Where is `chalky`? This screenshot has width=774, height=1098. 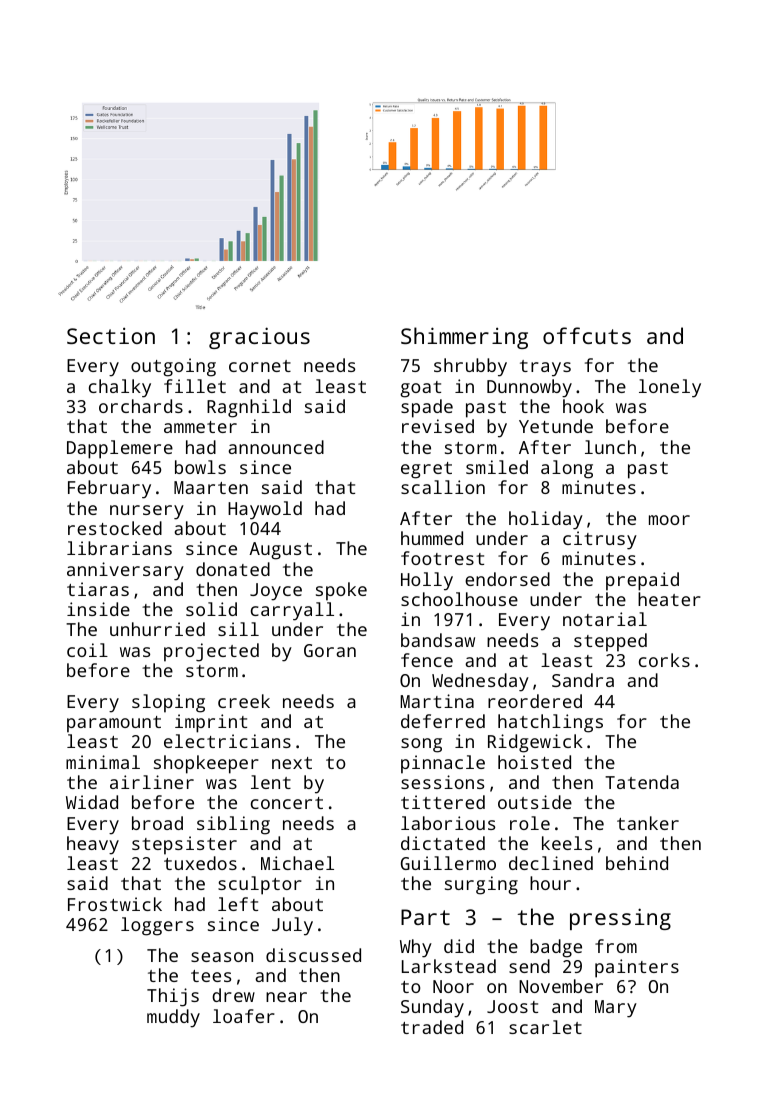 chalky is located at coordinates (120, 388).
